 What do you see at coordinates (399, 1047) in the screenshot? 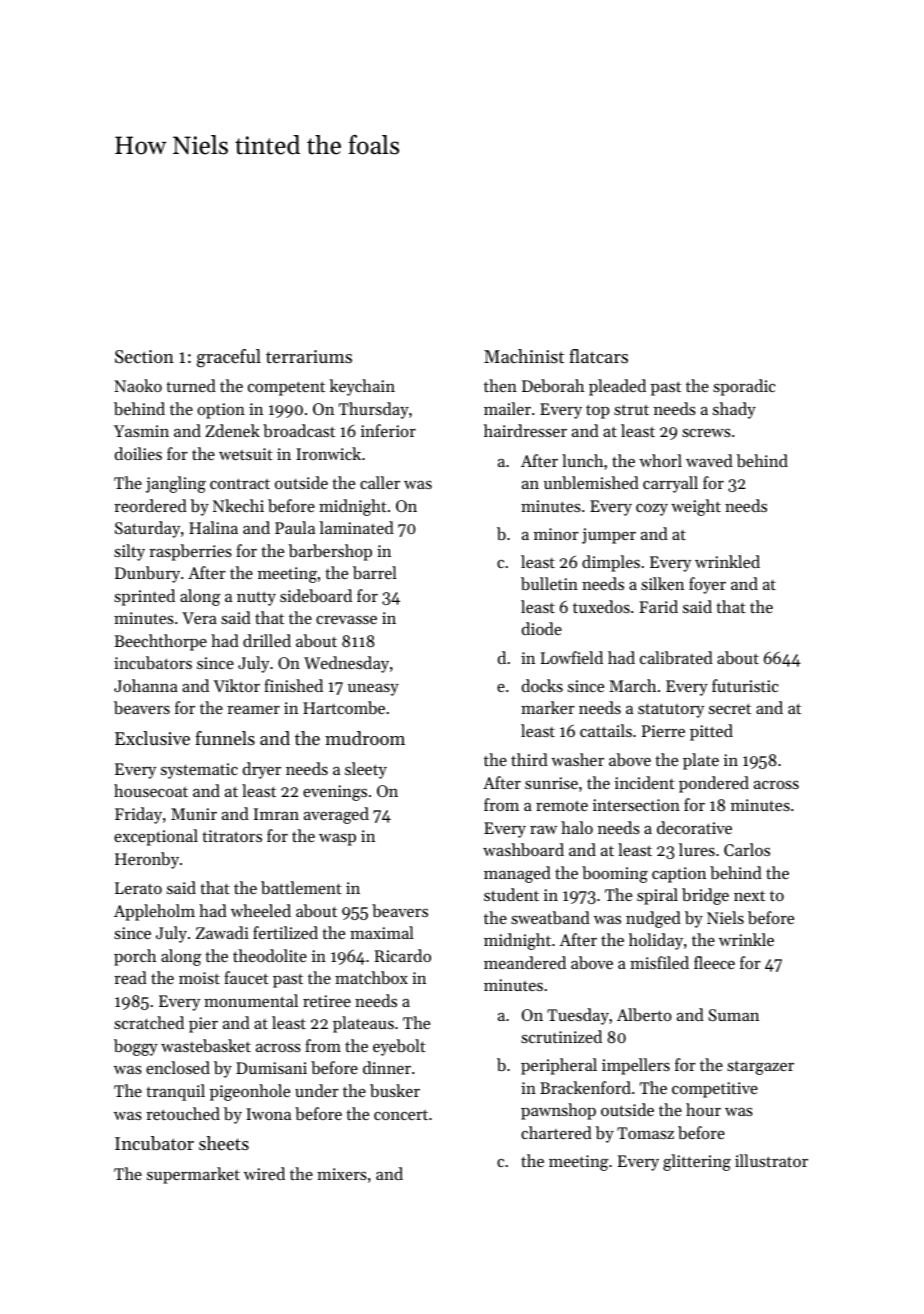
I see `eyebolt` at bounding box center [399, 1047].
